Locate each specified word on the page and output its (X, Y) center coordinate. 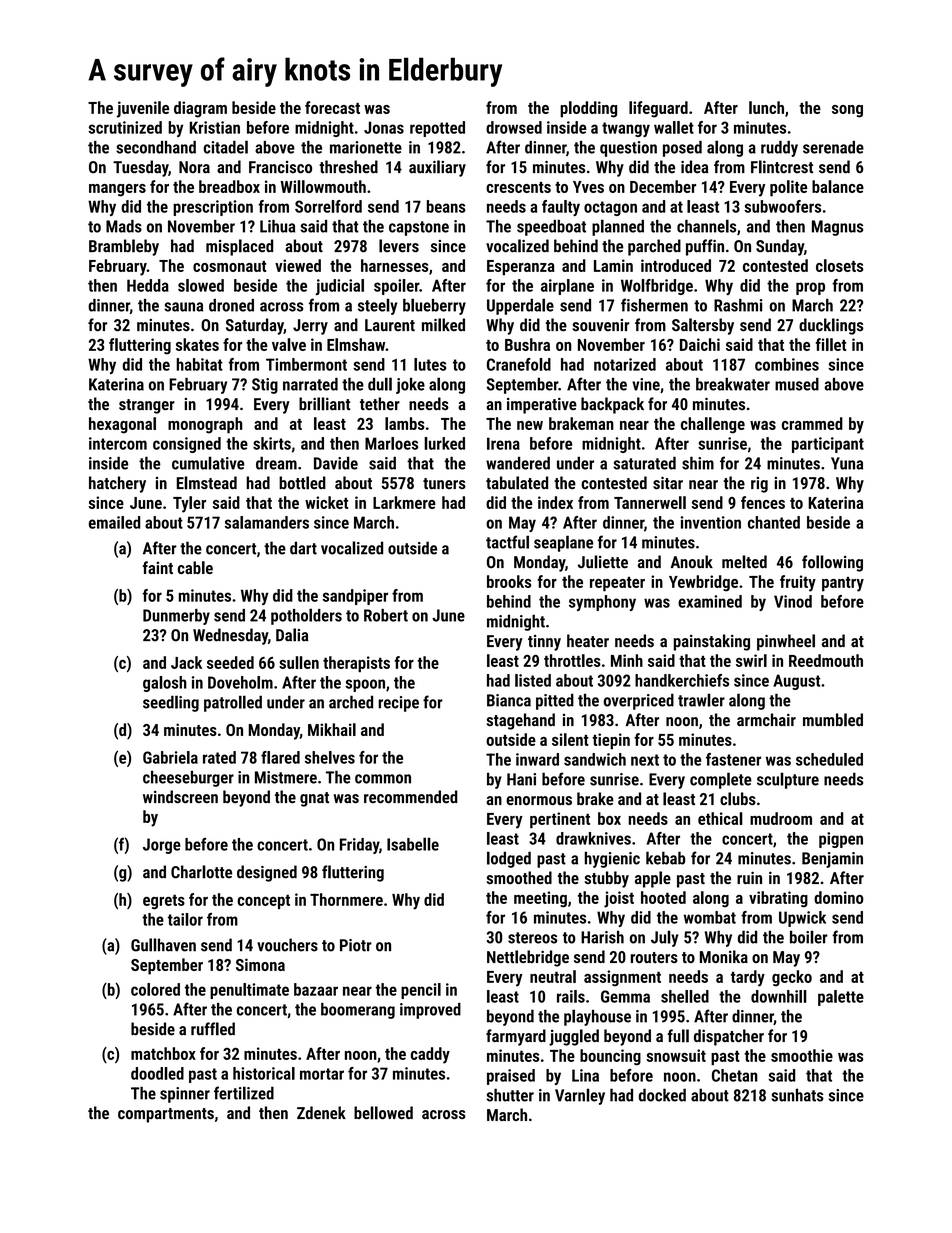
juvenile (143, 109)
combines (787, 364)
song (847, 111)
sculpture (788, 780)
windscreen (180, 796)
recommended (411, 796)
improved (430, 1011)
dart (303, 548)
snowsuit (676, 1055)
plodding (588, 109)
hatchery (117, 484)
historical (264, 1073)
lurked (444, 443)
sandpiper (355, 597)
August (796, 682)
